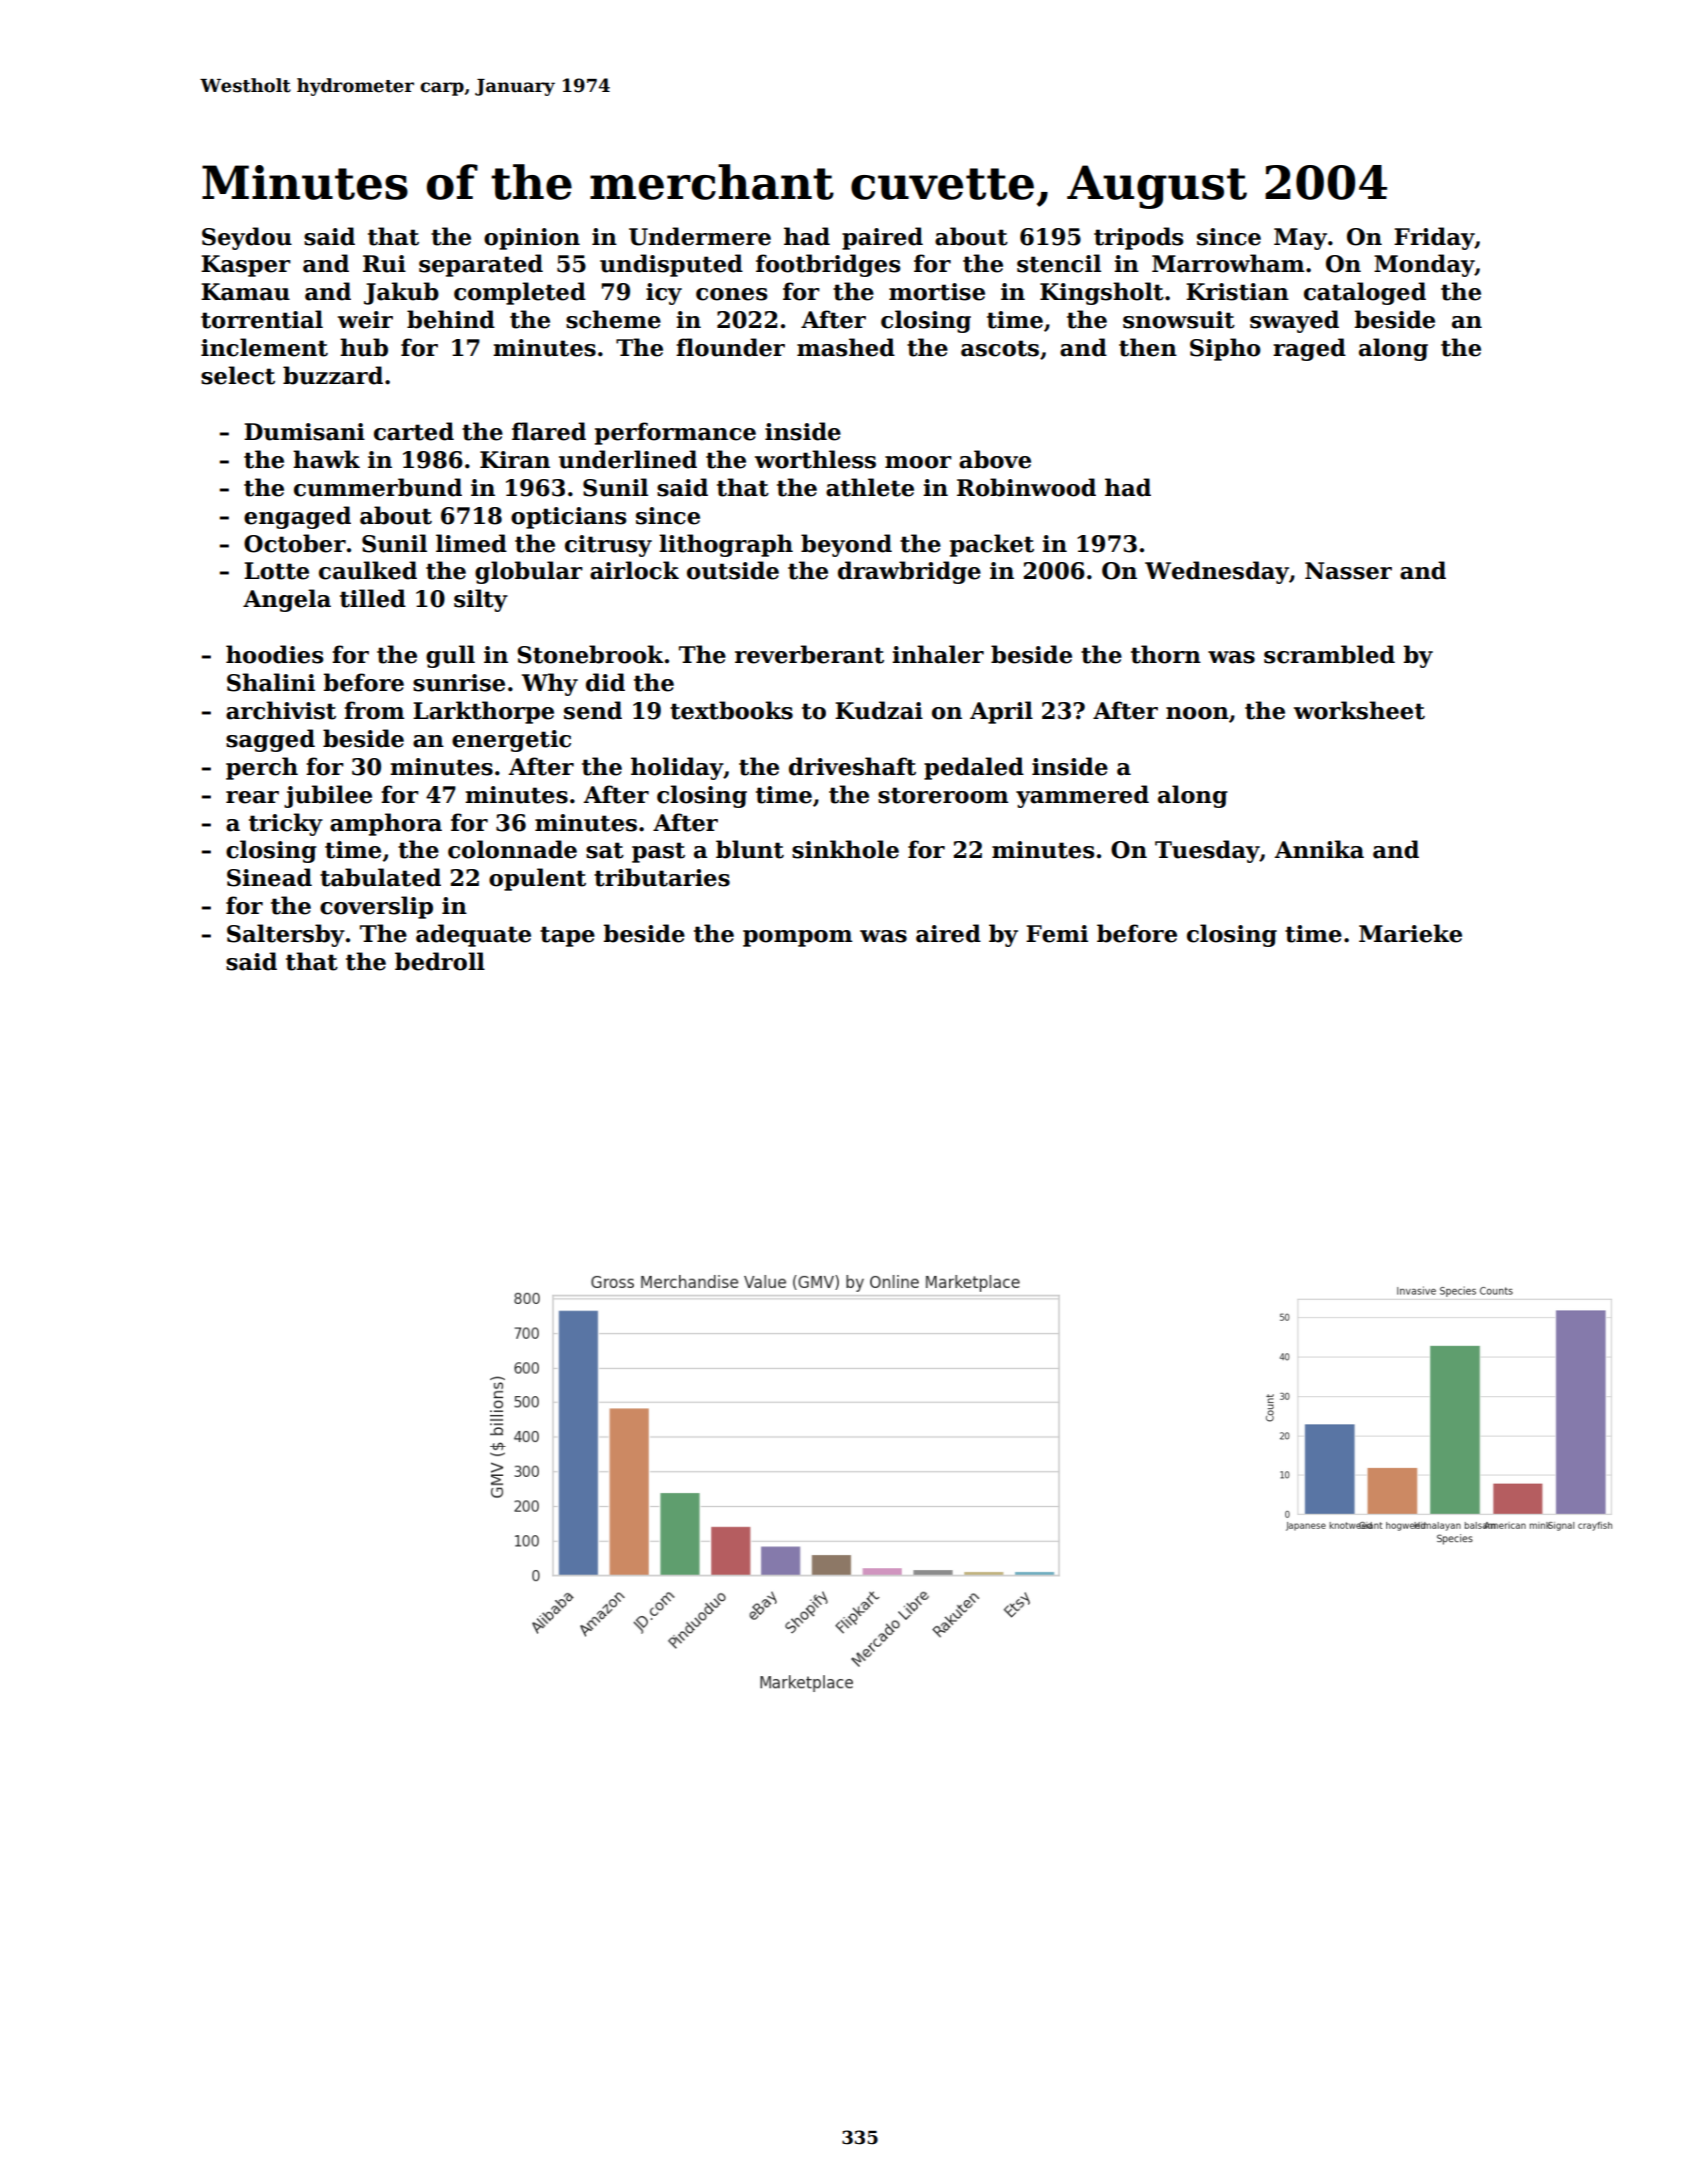  Describe the element at coordinates (943, 795) in the screenshot. I see `storeroom` at that location.
